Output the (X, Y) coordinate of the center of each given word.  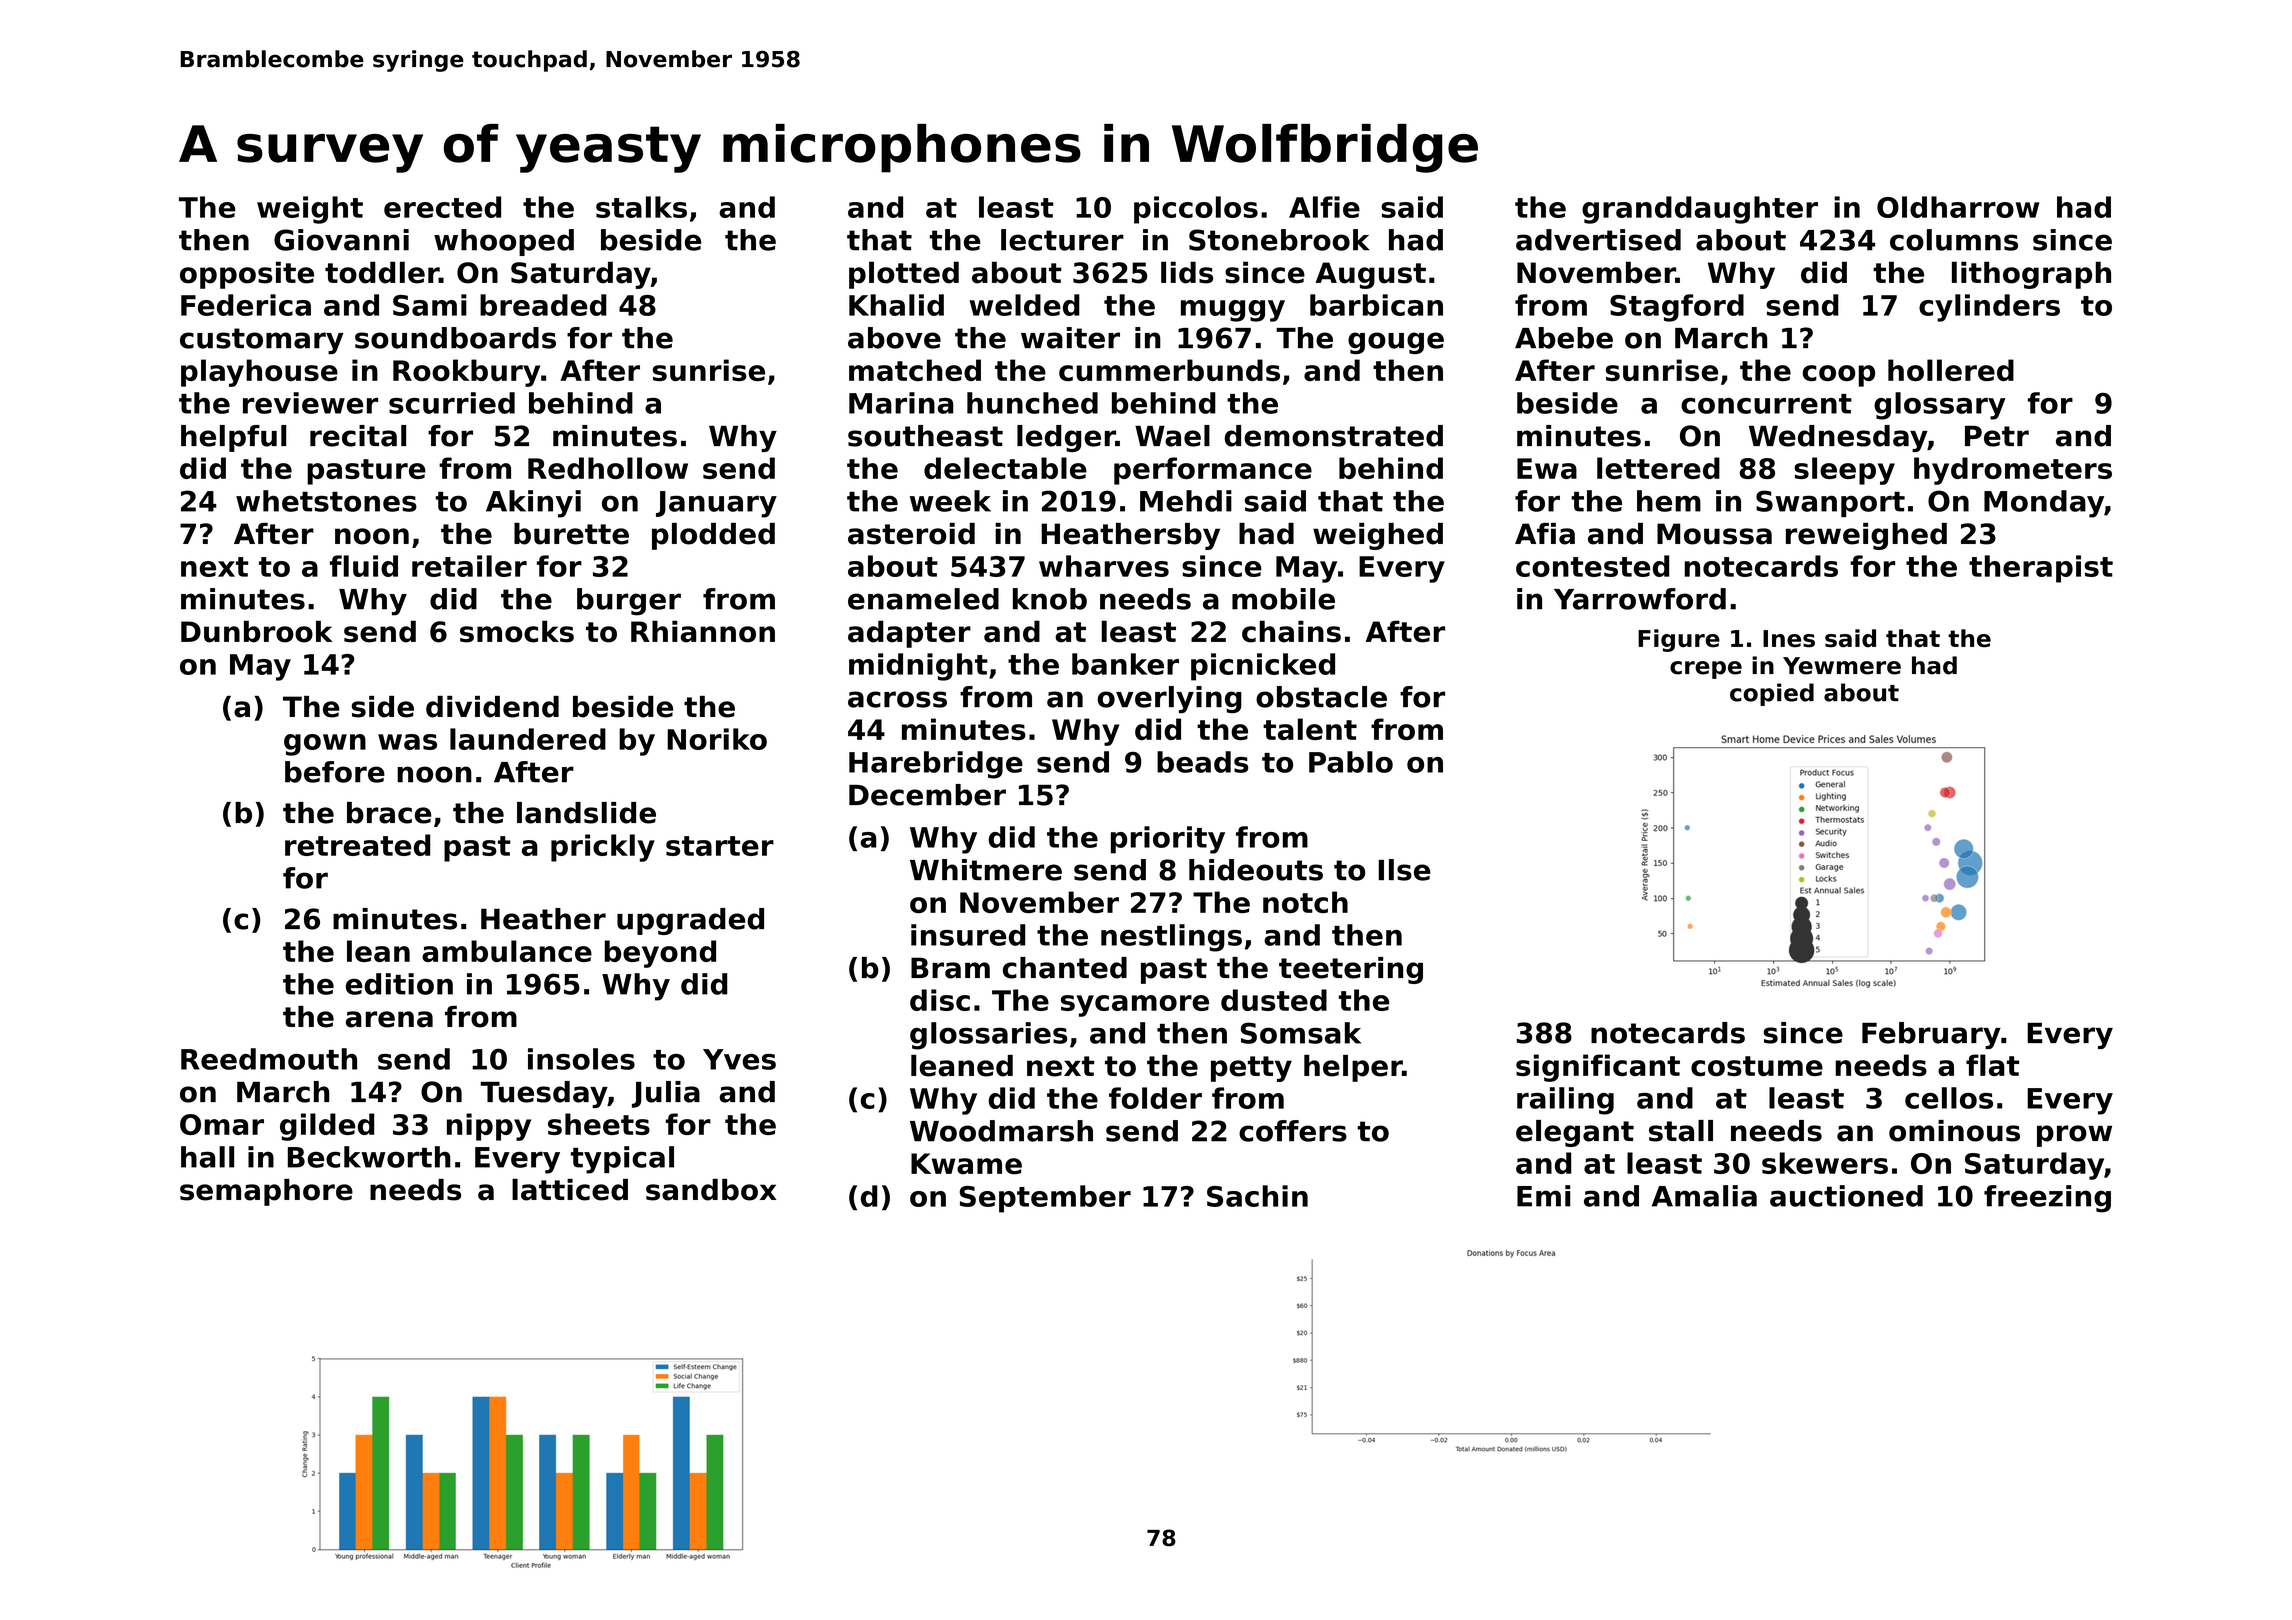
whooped (504, 242)
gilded (327, 1127)
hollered (1951, 370)
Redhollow (608, 468)
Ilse (1404, 870)
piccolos (1196, 210)
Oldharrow (1958, 207)
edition (399, 984)
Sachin (1257, 1196)
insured (968, 935)
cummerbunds (1169, 370)
